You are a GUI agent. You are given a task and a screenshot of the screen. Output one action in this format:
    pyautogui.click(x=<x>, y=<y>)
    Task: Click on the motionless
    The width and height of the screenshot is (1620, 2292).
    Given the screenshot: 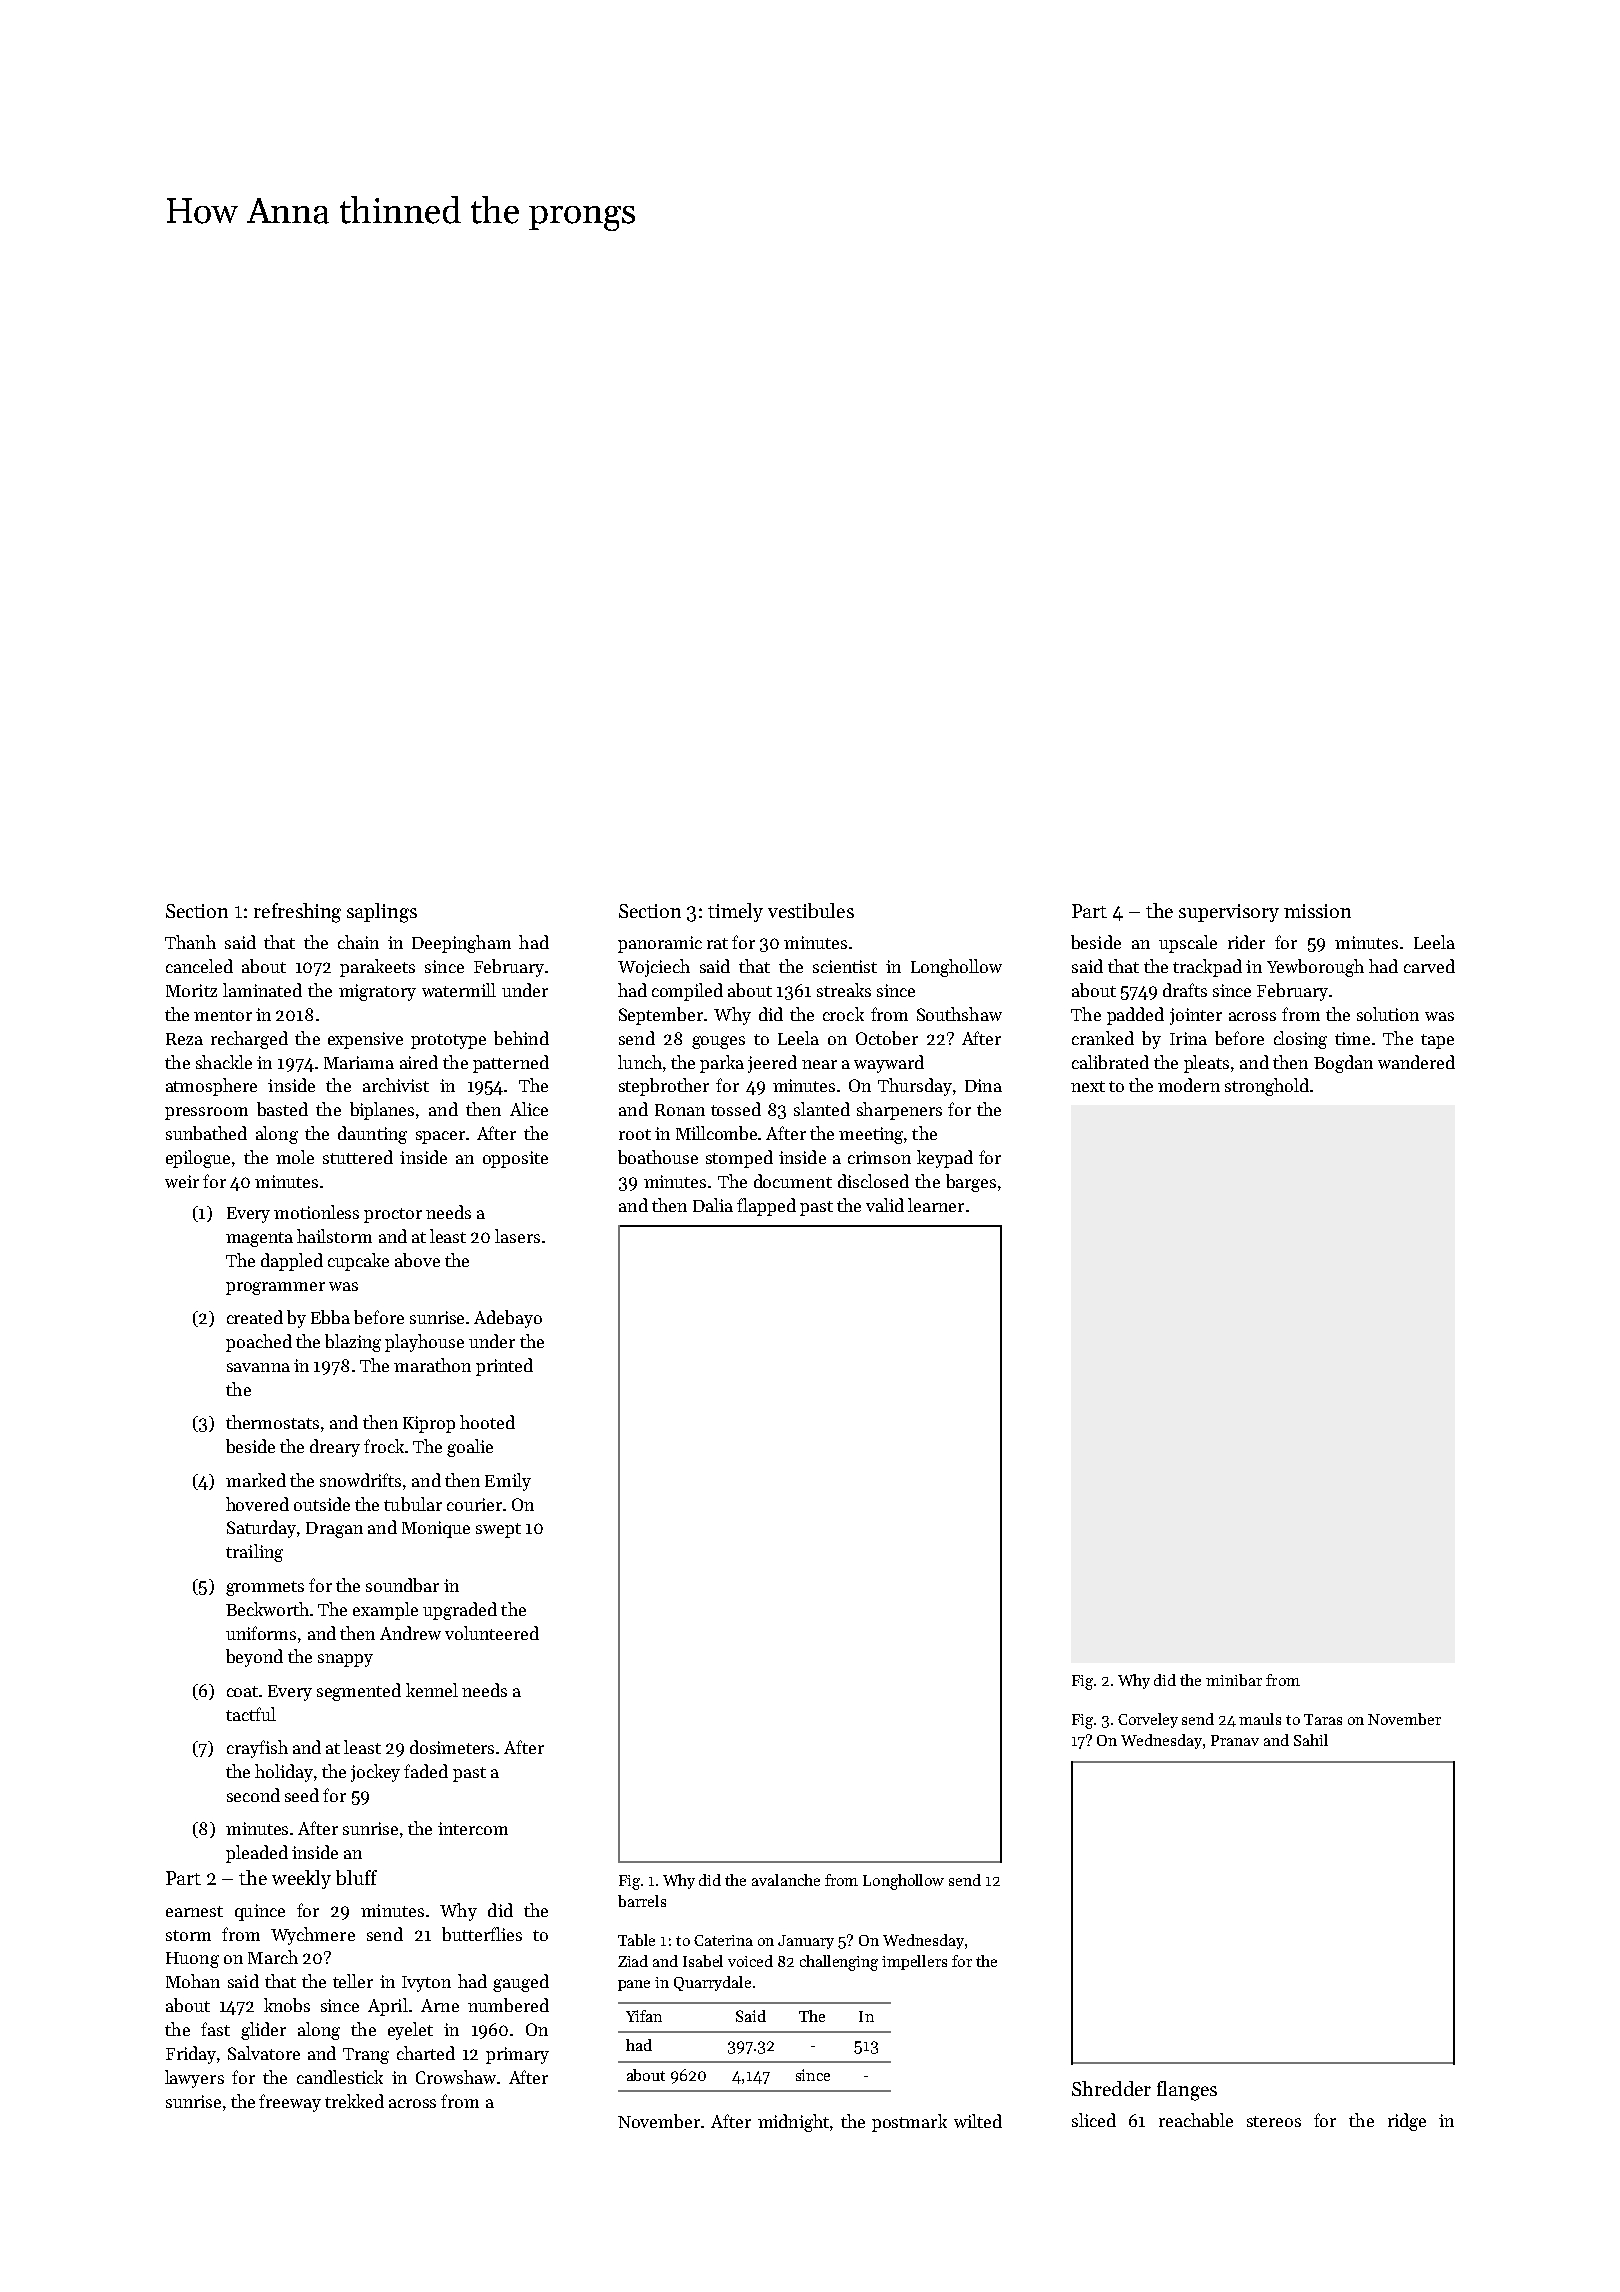 What is the action you would take?
    pyautogui.click(x=316, y=1212)
